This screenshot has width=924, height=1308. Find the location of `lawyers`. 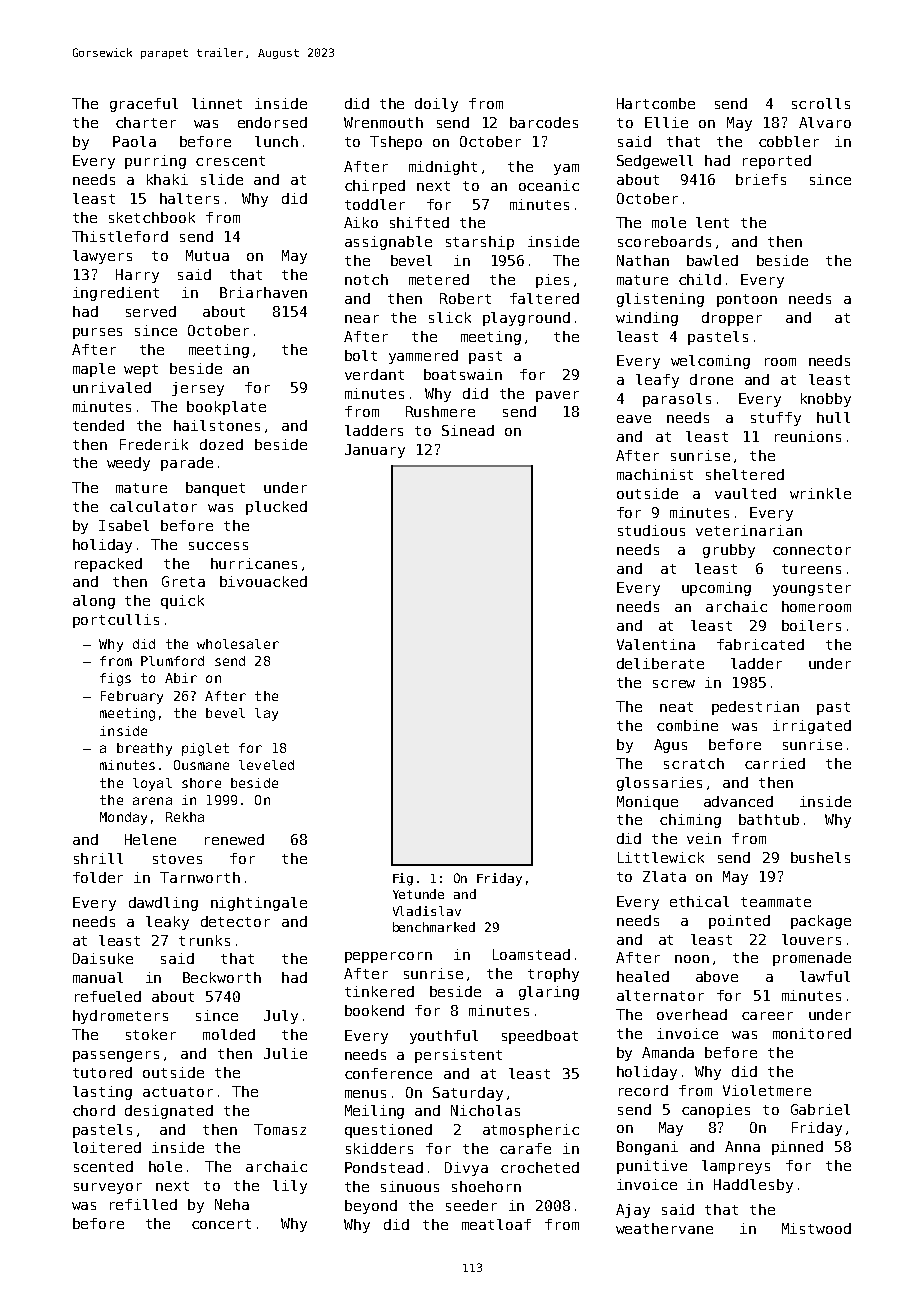

lawyers is located at coordinates (102, 257).
